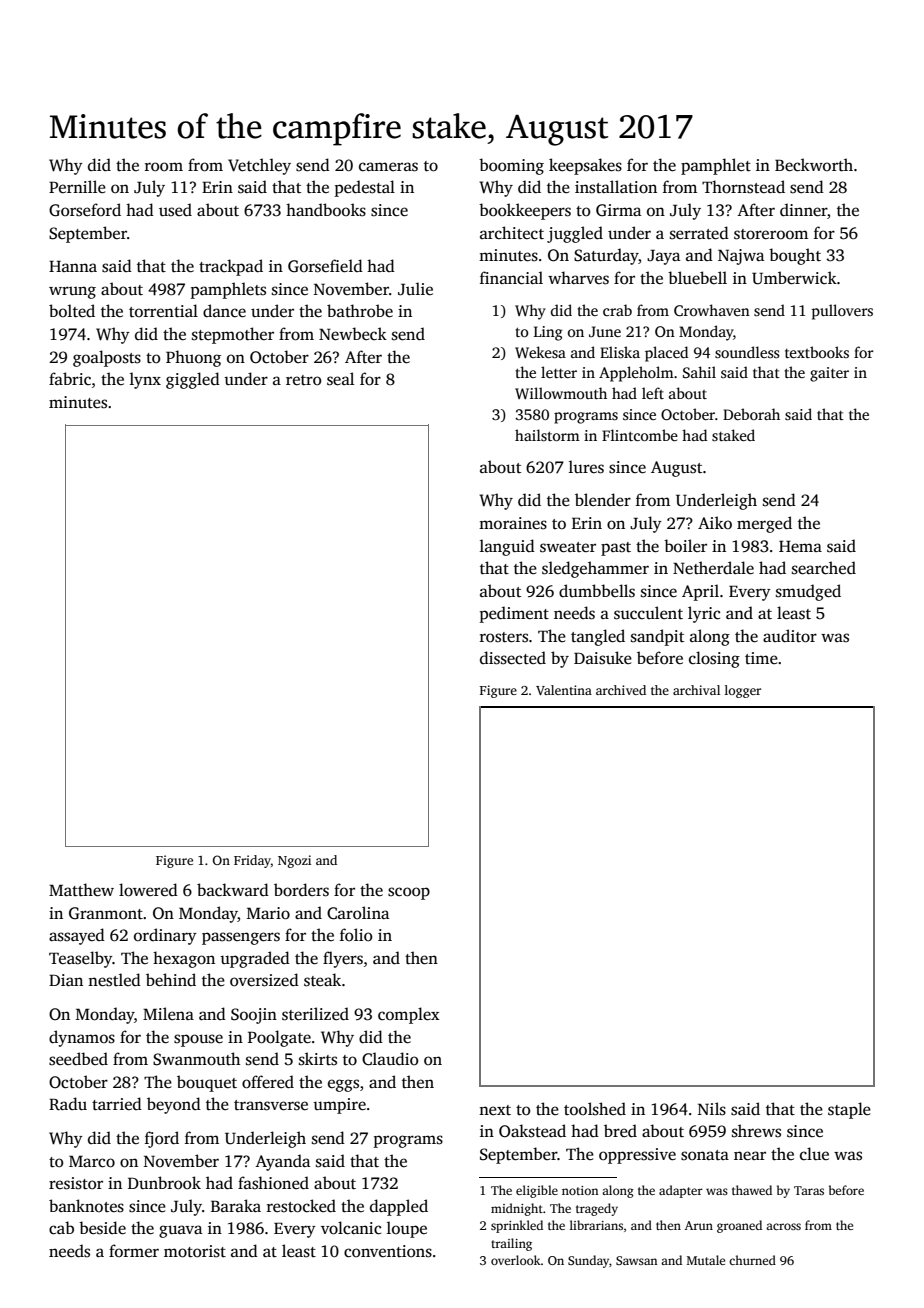  Describe the element at coordinates (148, 890) in the page. I see `lowered` at that location.
